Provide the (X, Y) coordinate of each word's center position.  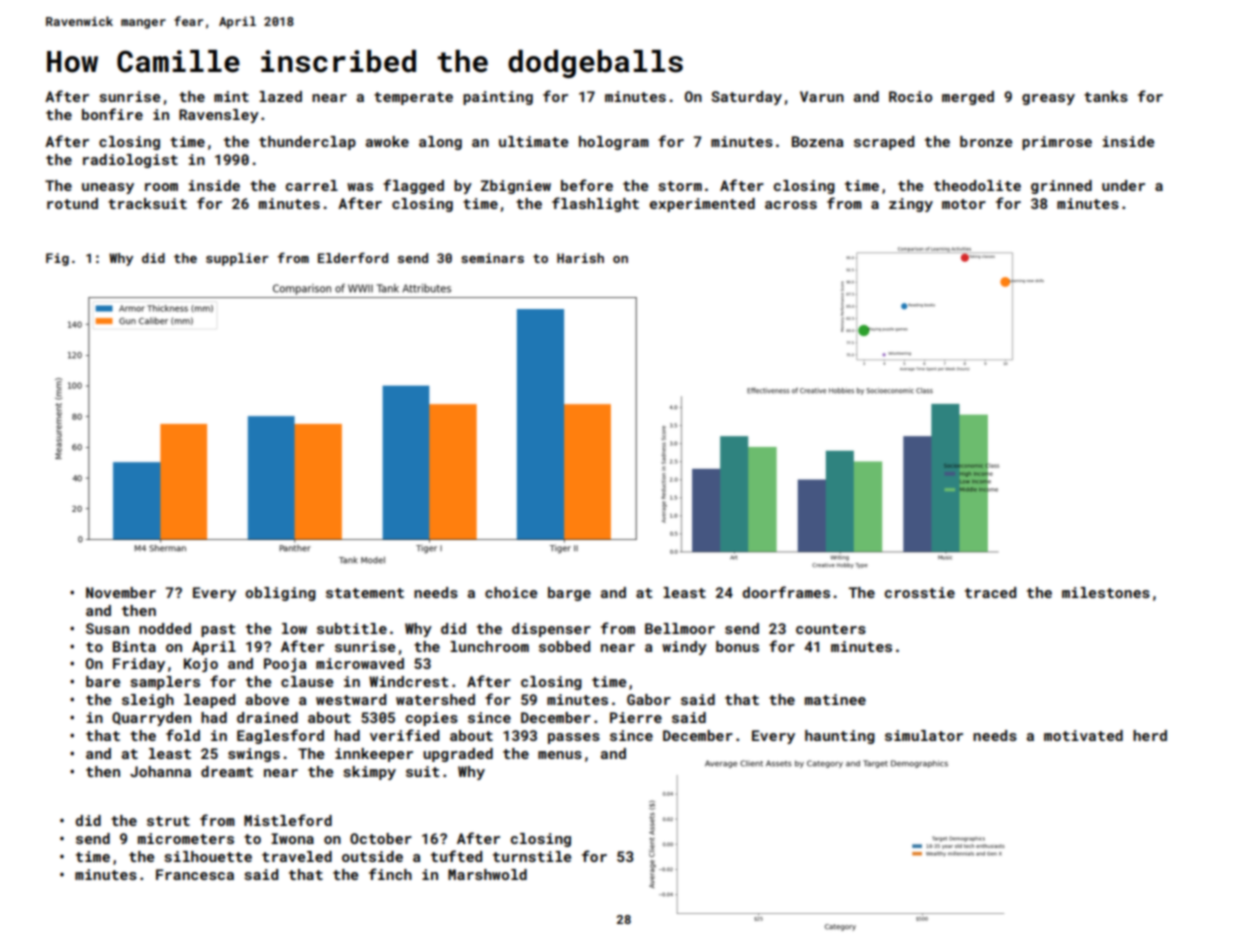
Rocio (910, 96)
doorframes (786, 592)
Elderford (353, 257)
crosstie (920, 592)
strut (168, 821)
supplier (237, 259)
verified (404, 735)
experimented (702, 205)
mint (231, 96)
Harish (580, 258)
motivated (1083, 735)
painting (498, 98)
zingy (911, 205)
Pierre (636, 717)
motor (964, 204)
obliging (280, 594)
